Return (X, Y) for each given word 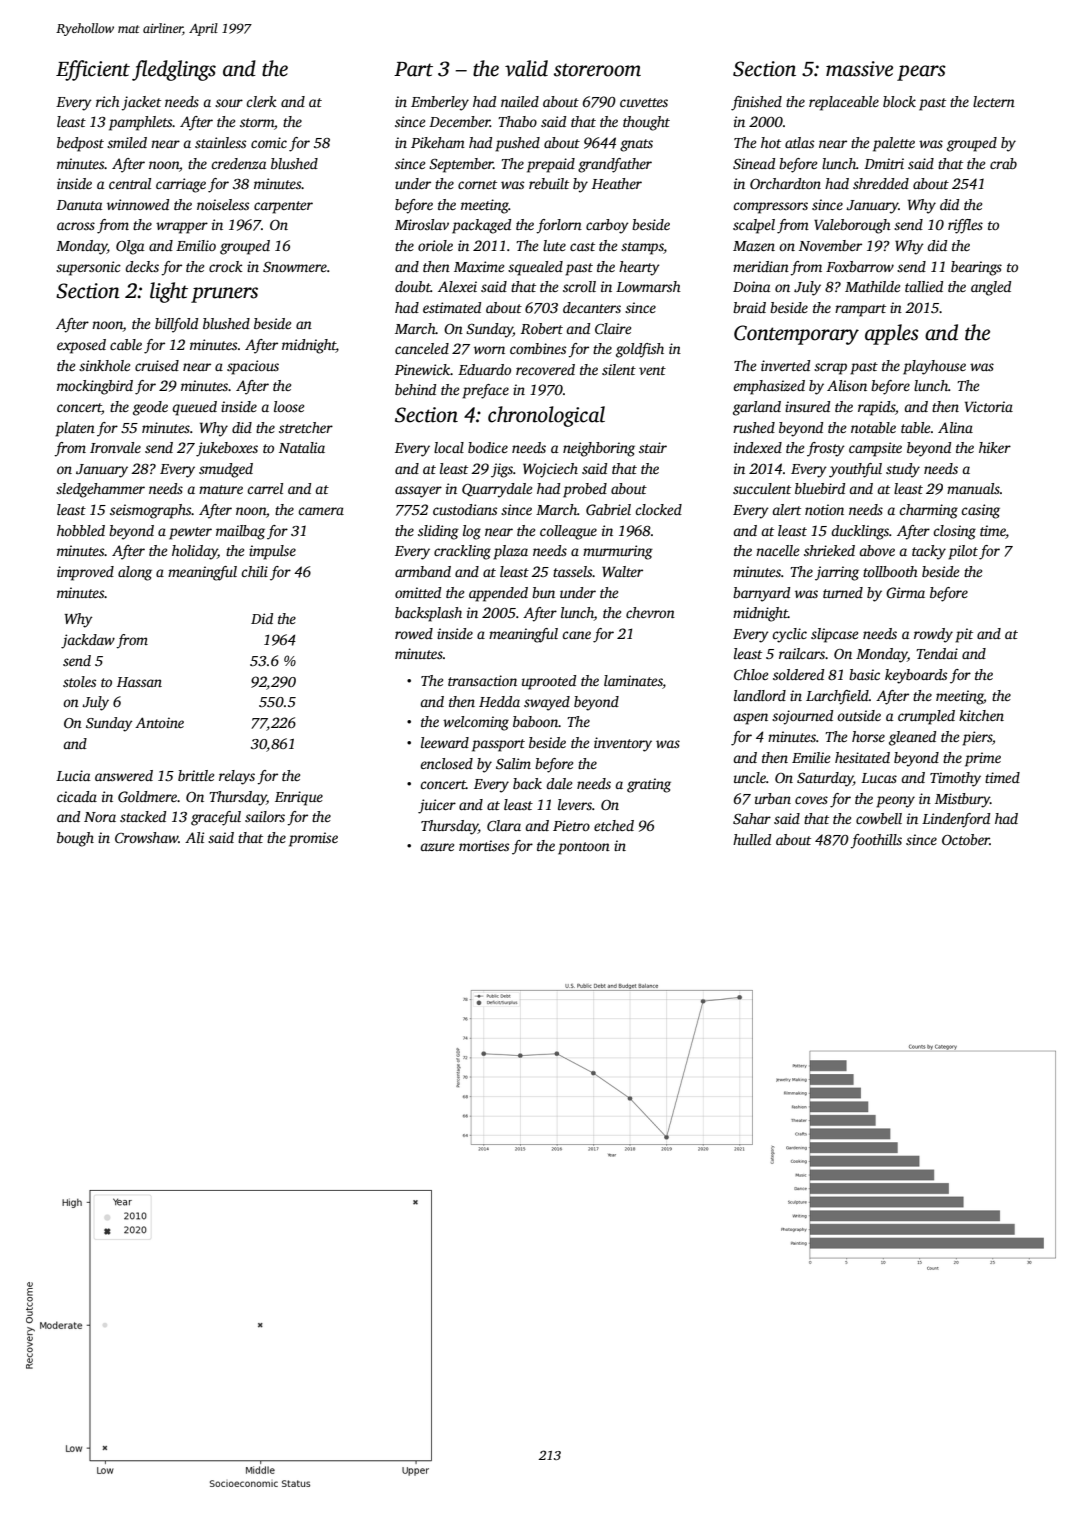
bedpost (80, 144)
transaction (482, 680)
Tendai (937, 653)
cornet (477, 184)
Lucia (73, 775)
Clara (504, 825)
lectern (994, 101)
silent (619, 369)
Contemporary (796, 335)
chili (254, 571)
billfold (176, 325)
